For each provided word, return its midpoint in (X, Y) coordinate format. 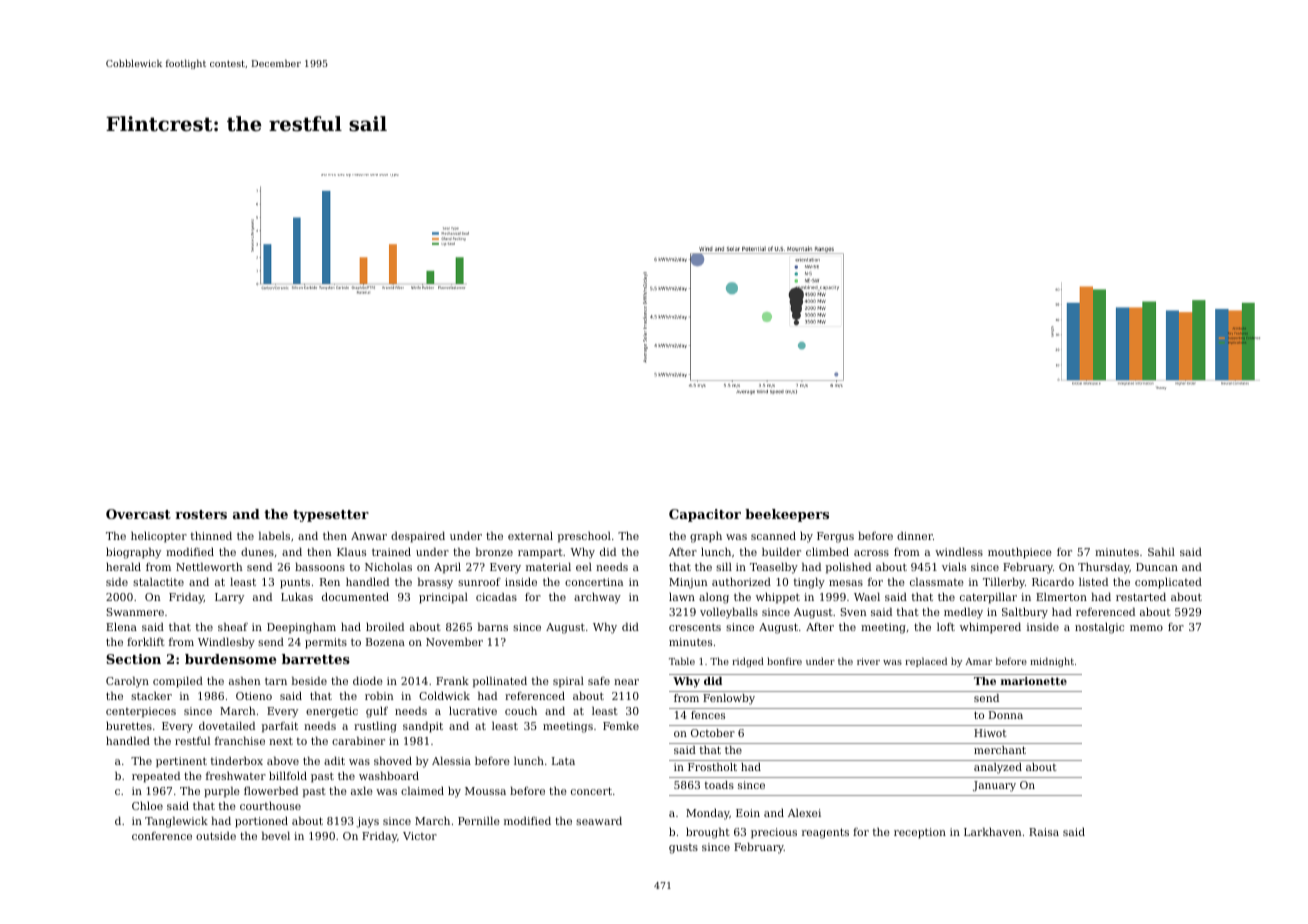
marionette (1033, 681)
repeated (156, 777)
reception (920, 833)
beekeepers (787, 515)
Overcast (138, 514)
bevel (276, 835)
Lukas (297, 597)
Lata (563, 761)
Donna (1006, 715)
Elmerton (1061, 596)
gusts (683, 849)
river (868, 661)
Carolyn (127, 682)
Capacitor (705, 515)
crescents (695, 627)
